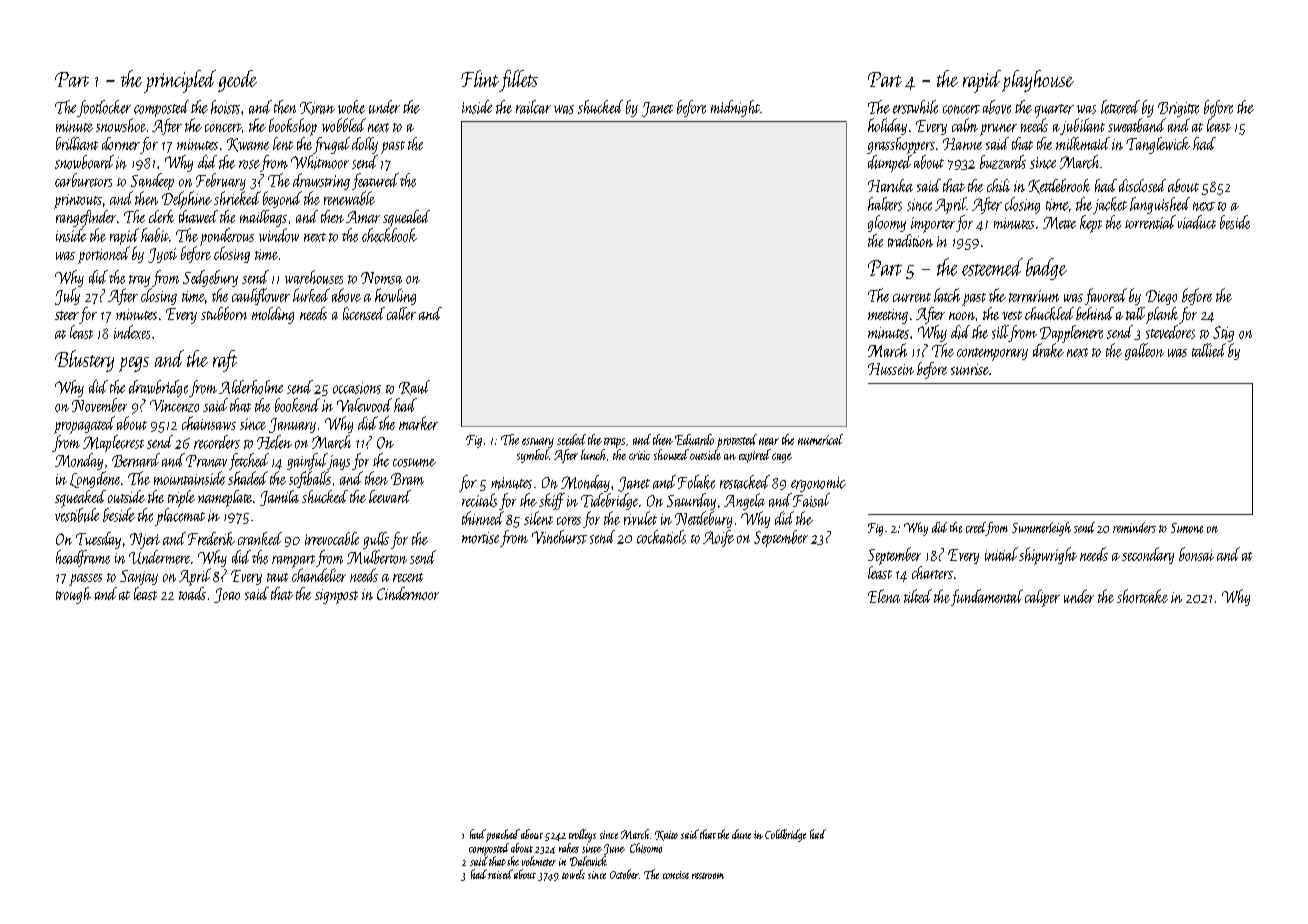  I want to click on raised, so click(500, 874).
